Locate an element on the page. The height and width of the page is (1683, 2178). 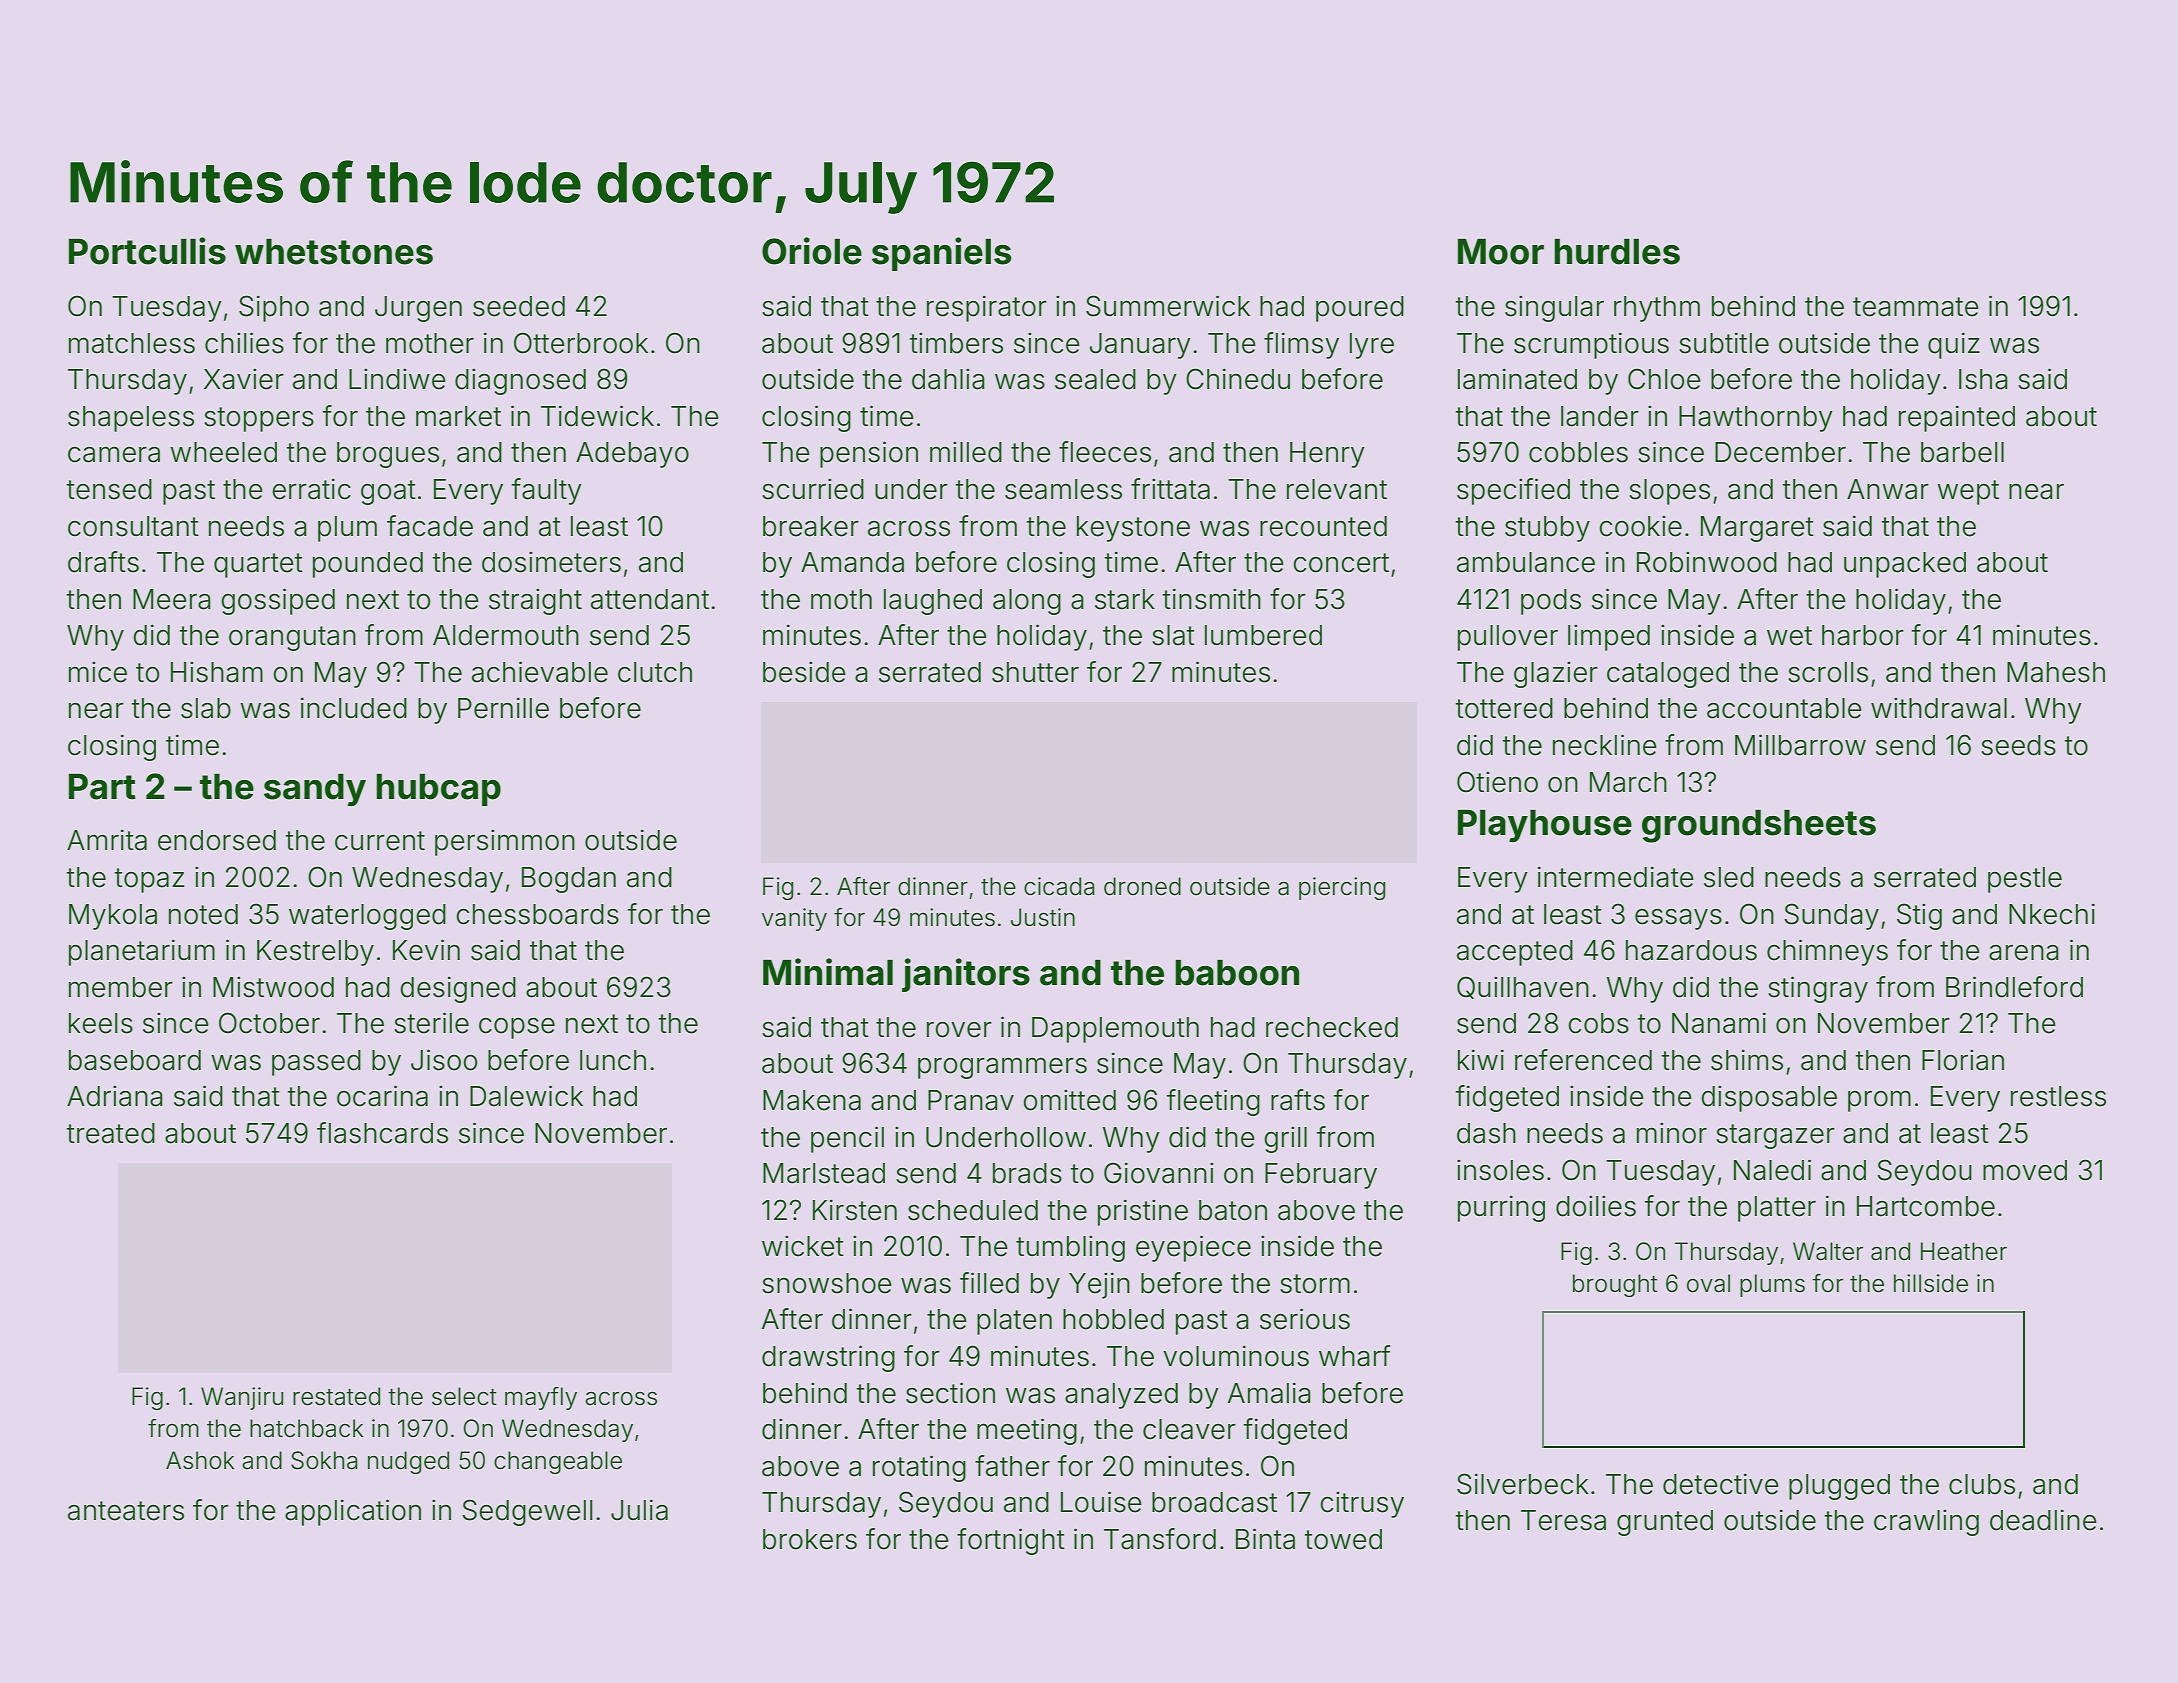
cataloged is located at coordinates (1668, 675).
